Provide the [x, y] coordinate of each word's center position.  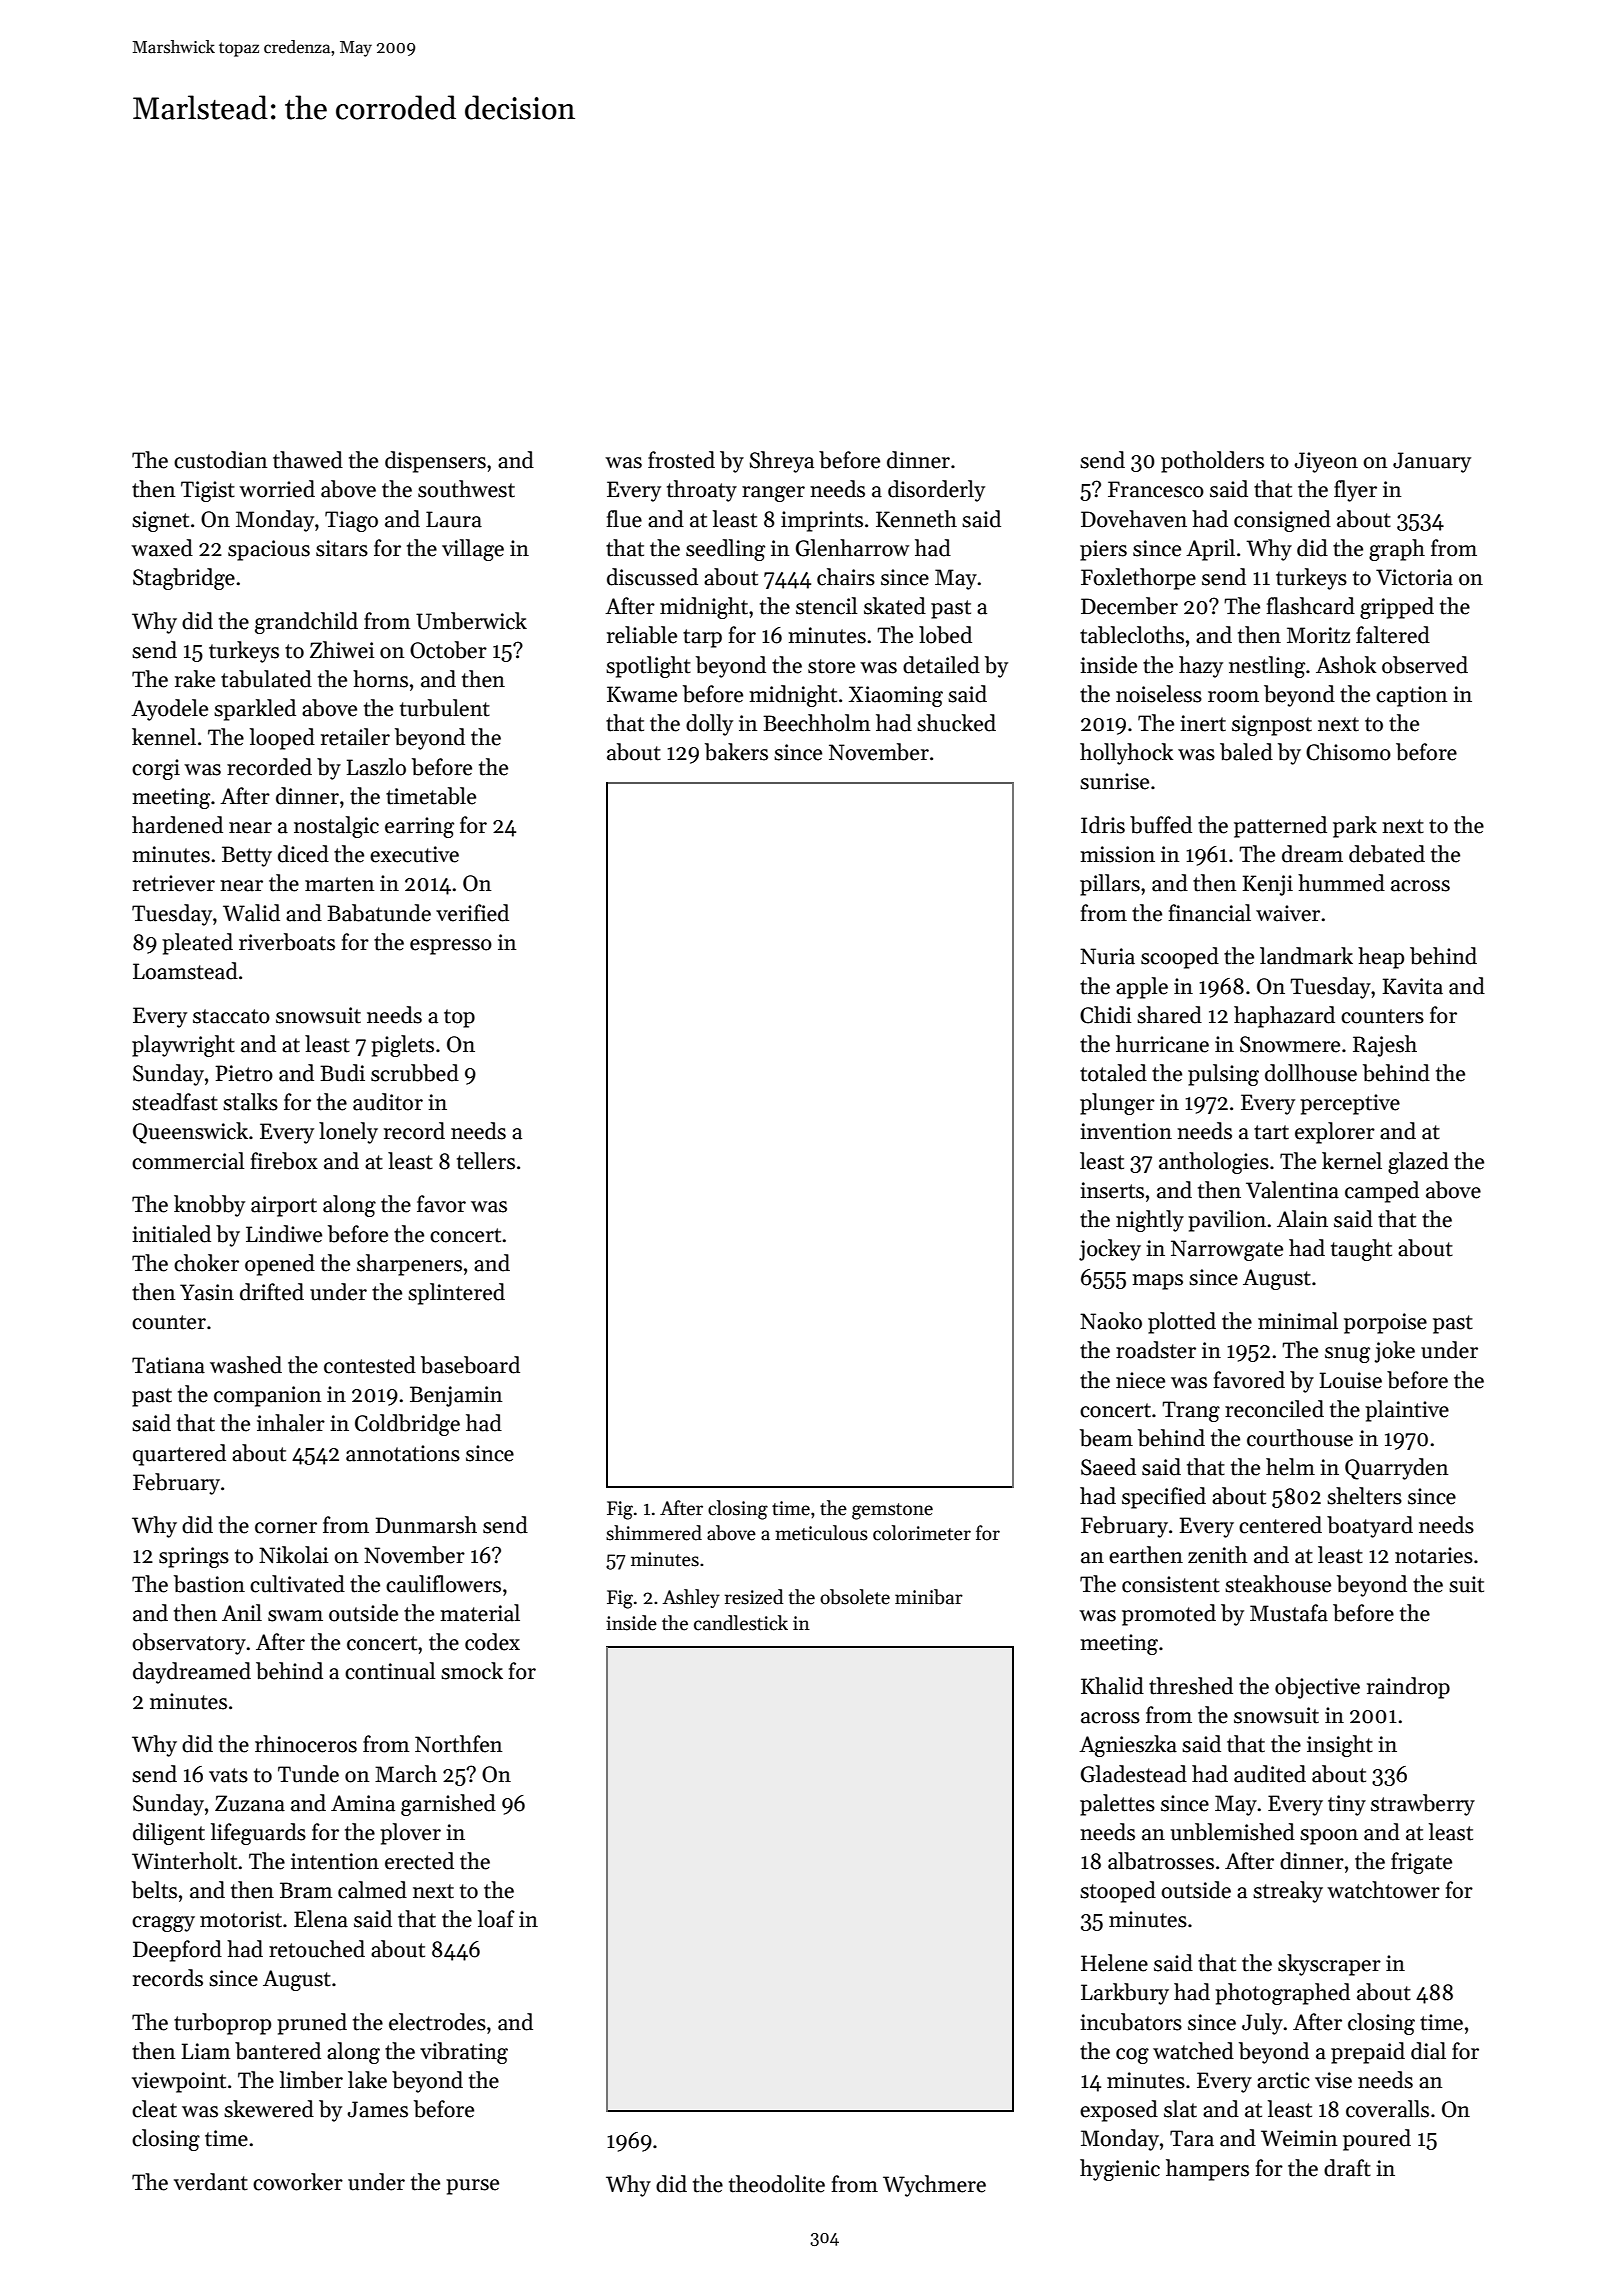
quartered [179, 1455]
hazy [1201, 667]
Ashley [691, 1598]
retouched [317, 1949]
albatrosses [1161, 1861]
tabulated [266, 679]
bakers [736, 752]
